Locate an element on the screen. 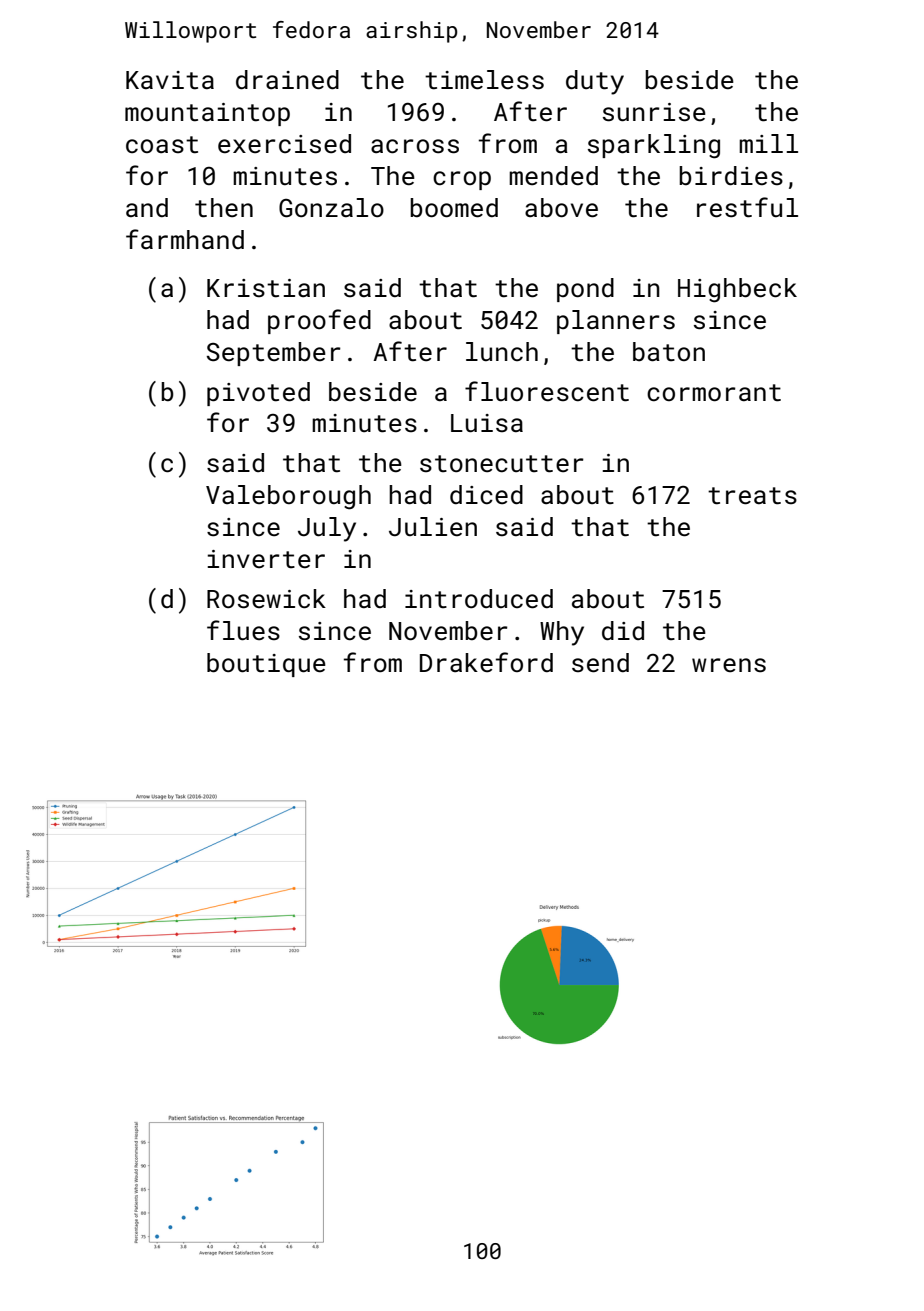 The image size is (924, 1311). cormorant is located at coordinates (714, 393).
